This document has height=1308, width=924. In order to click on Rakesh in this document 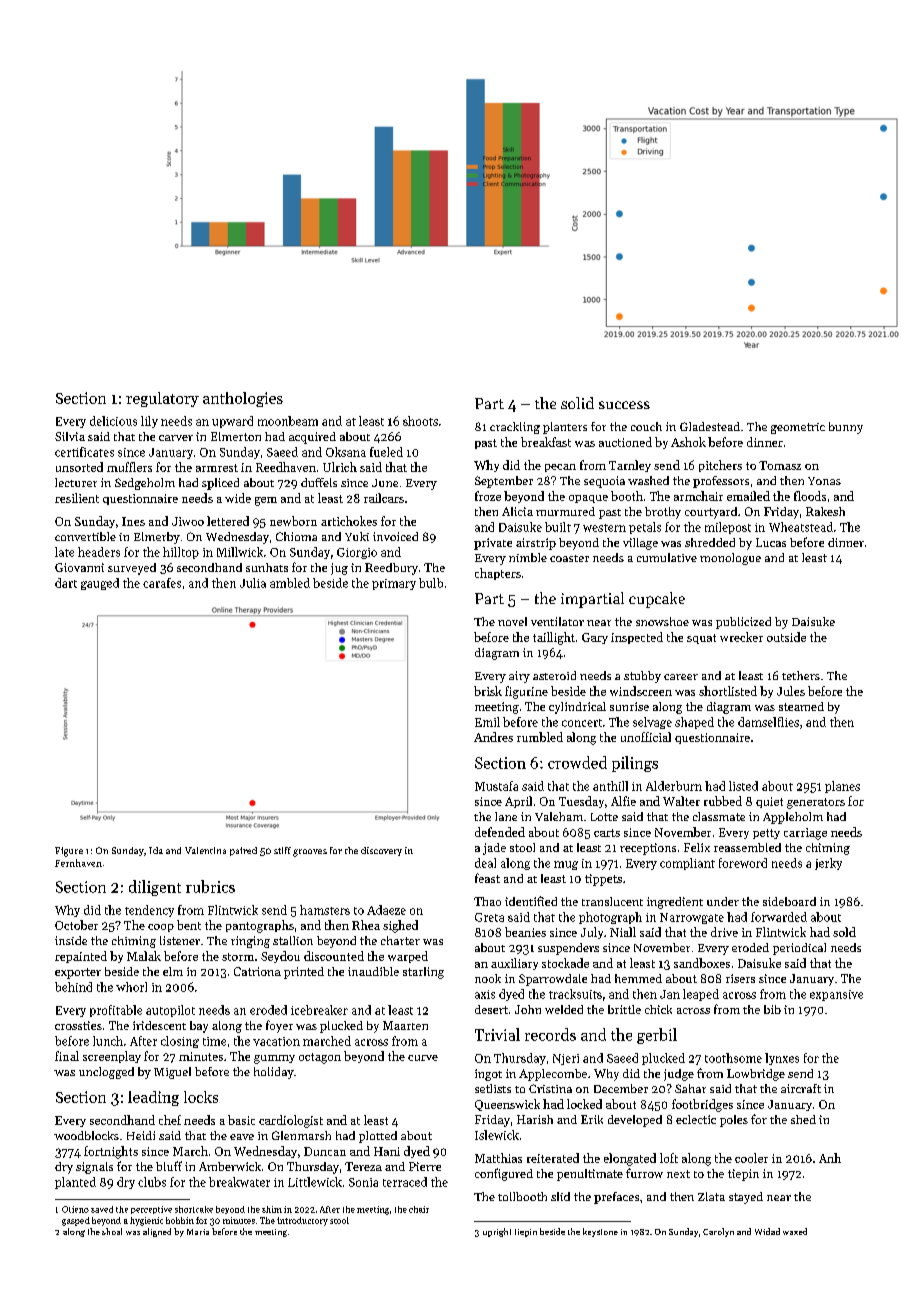, I will do `click(825, 511)`.
